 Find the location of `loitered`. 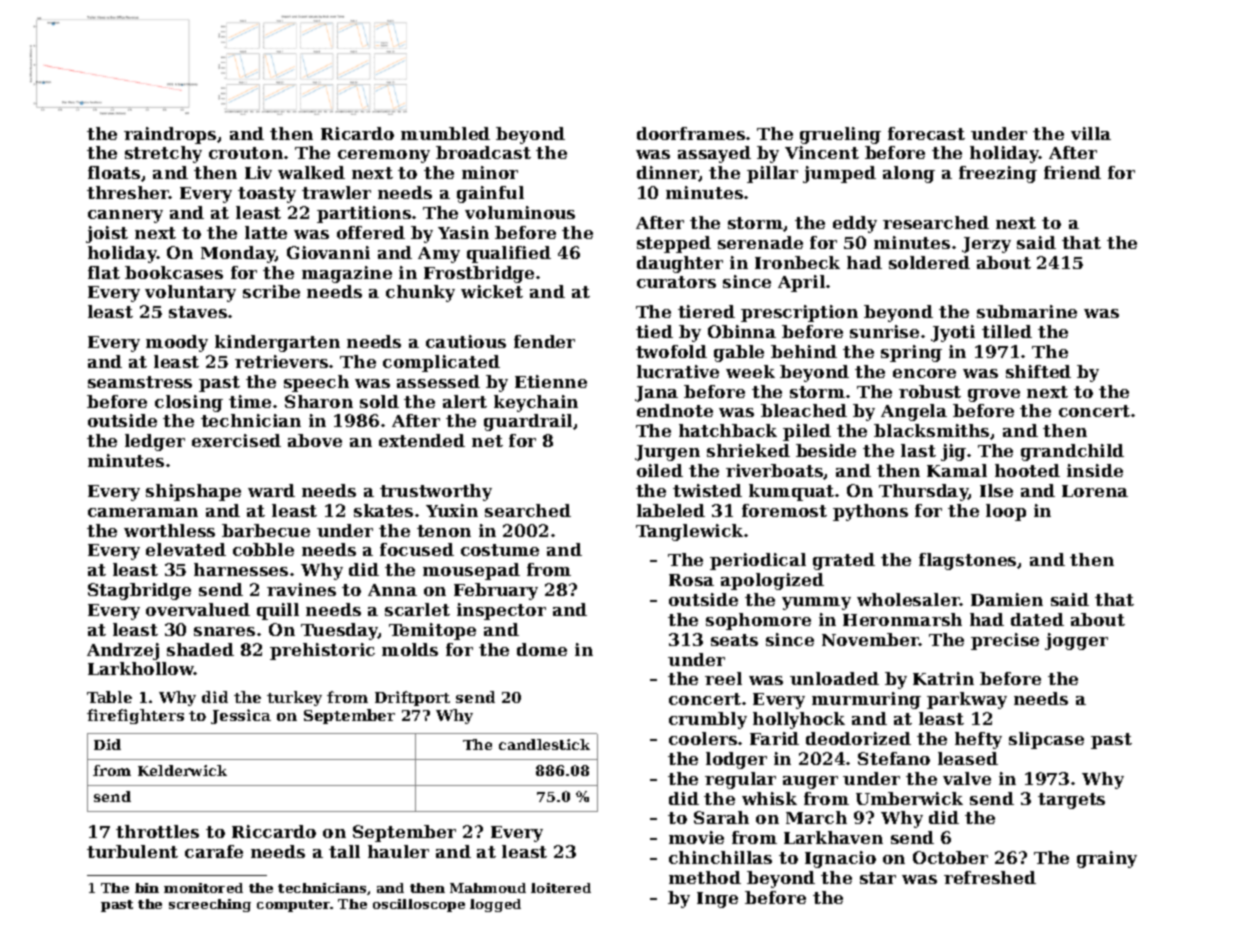

loitered is located at coordinates (561, 888).
